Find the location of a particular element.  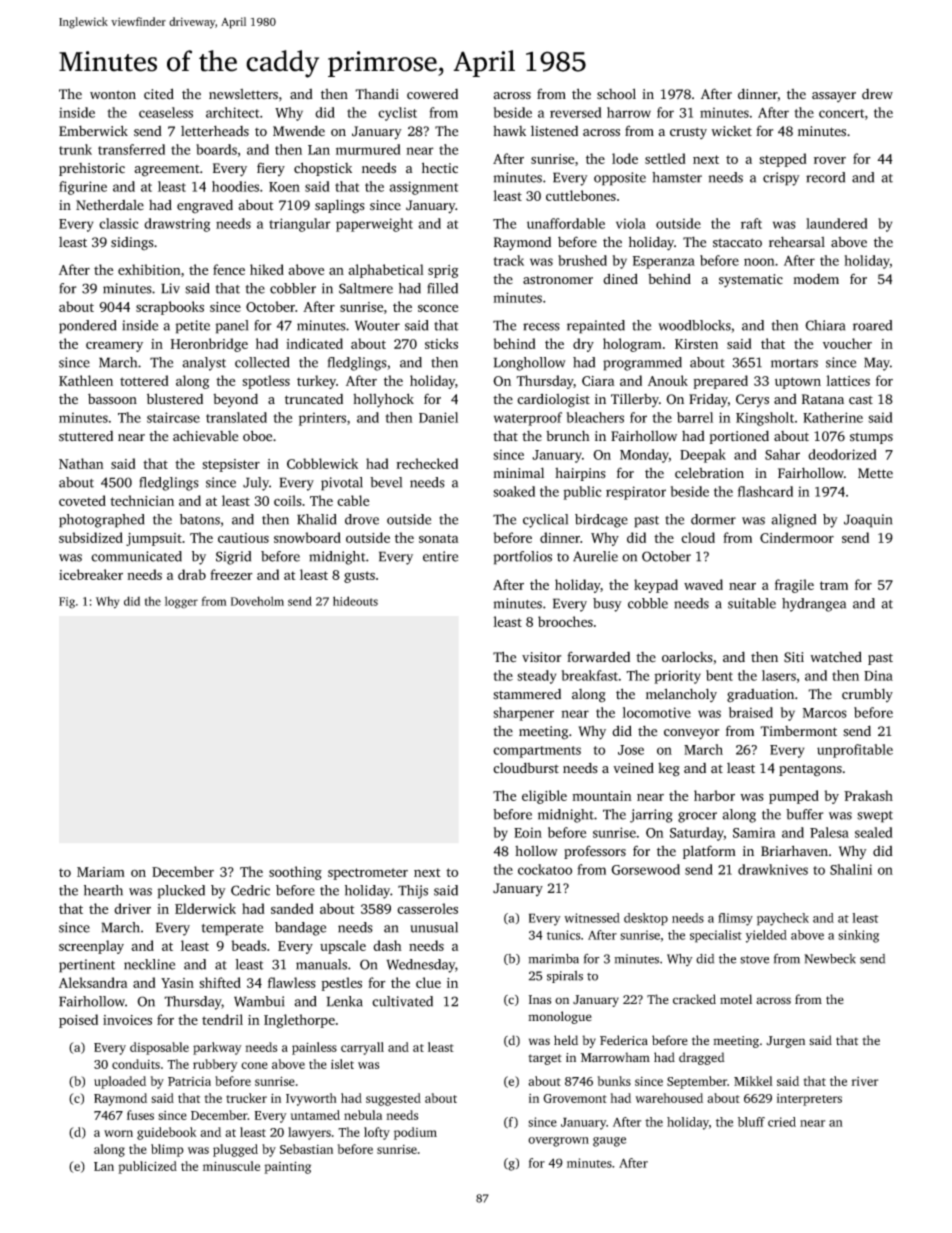

assayer is located at coordinates (834, 97).
